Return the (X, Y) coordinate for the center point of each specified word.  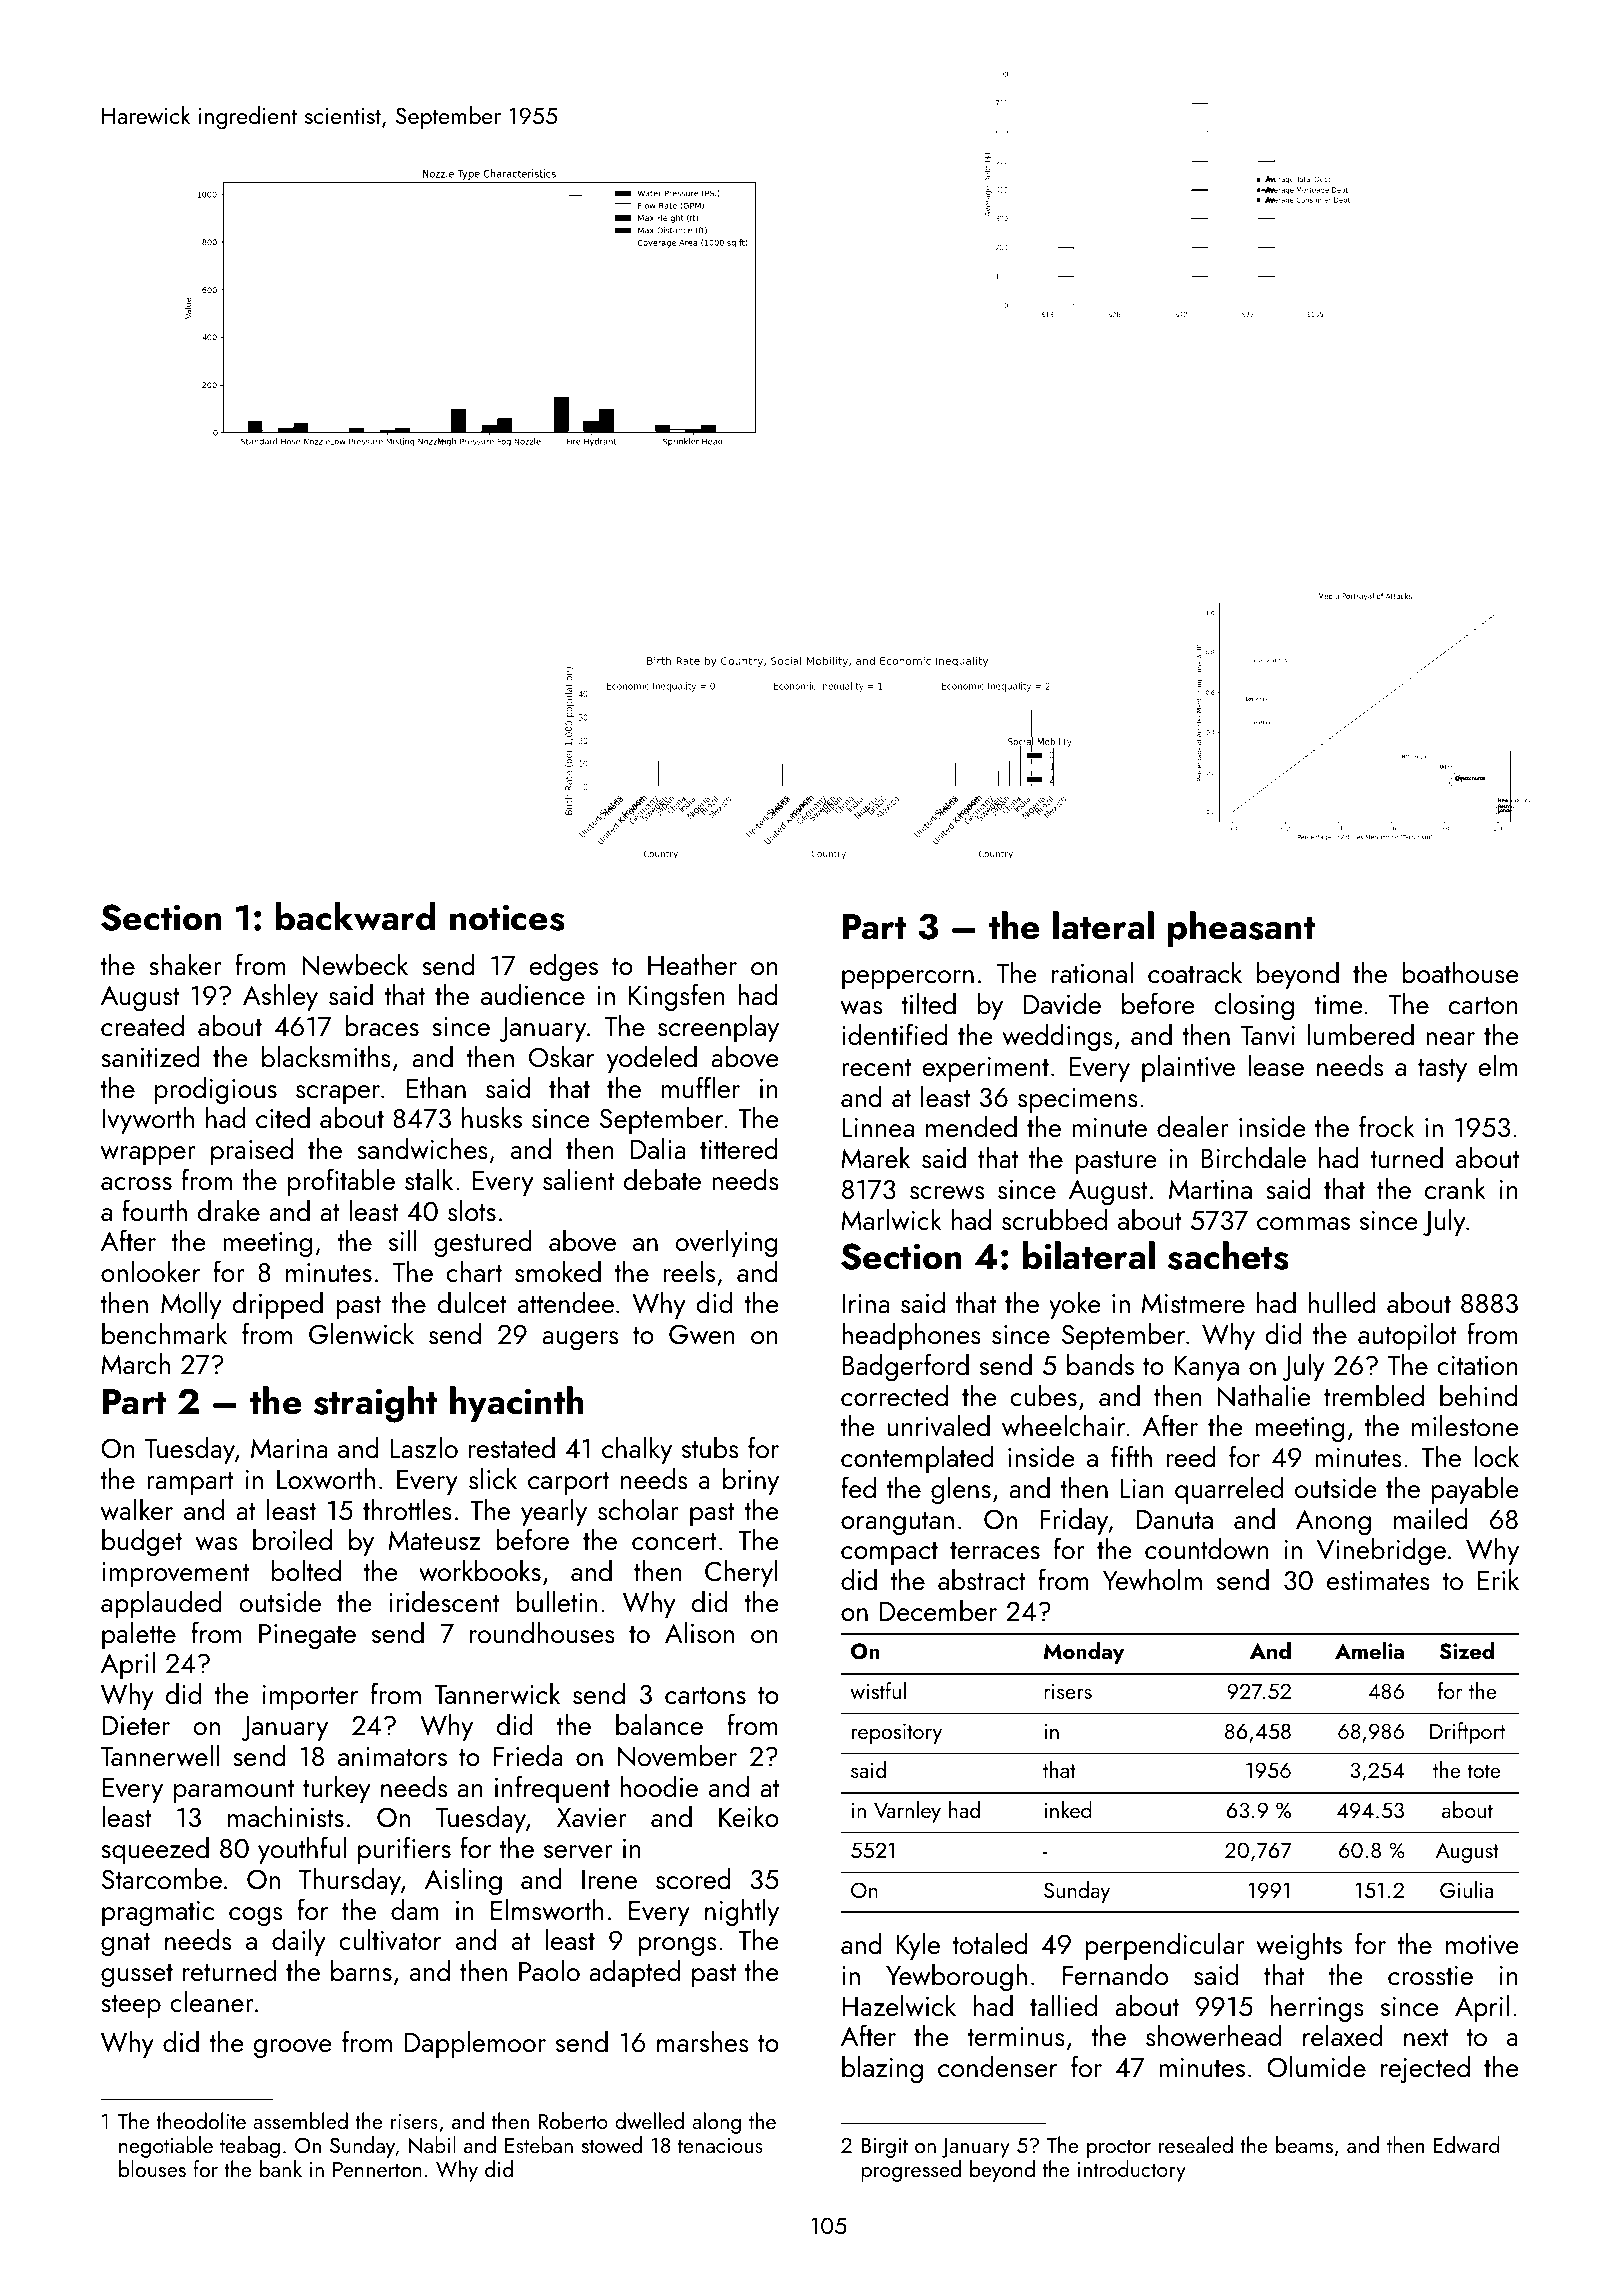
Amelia (1369, 1650)
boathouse (1460, 972)
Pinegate (307, 1636)
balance (659, 1724)
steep (131, 2006)
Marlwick (891, 1220)
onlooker (150, 1271)
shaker (185, 964)
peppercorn (908, 979)
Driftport (1467, 1733)
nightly (742, 1912)
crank (1455, 1188)
